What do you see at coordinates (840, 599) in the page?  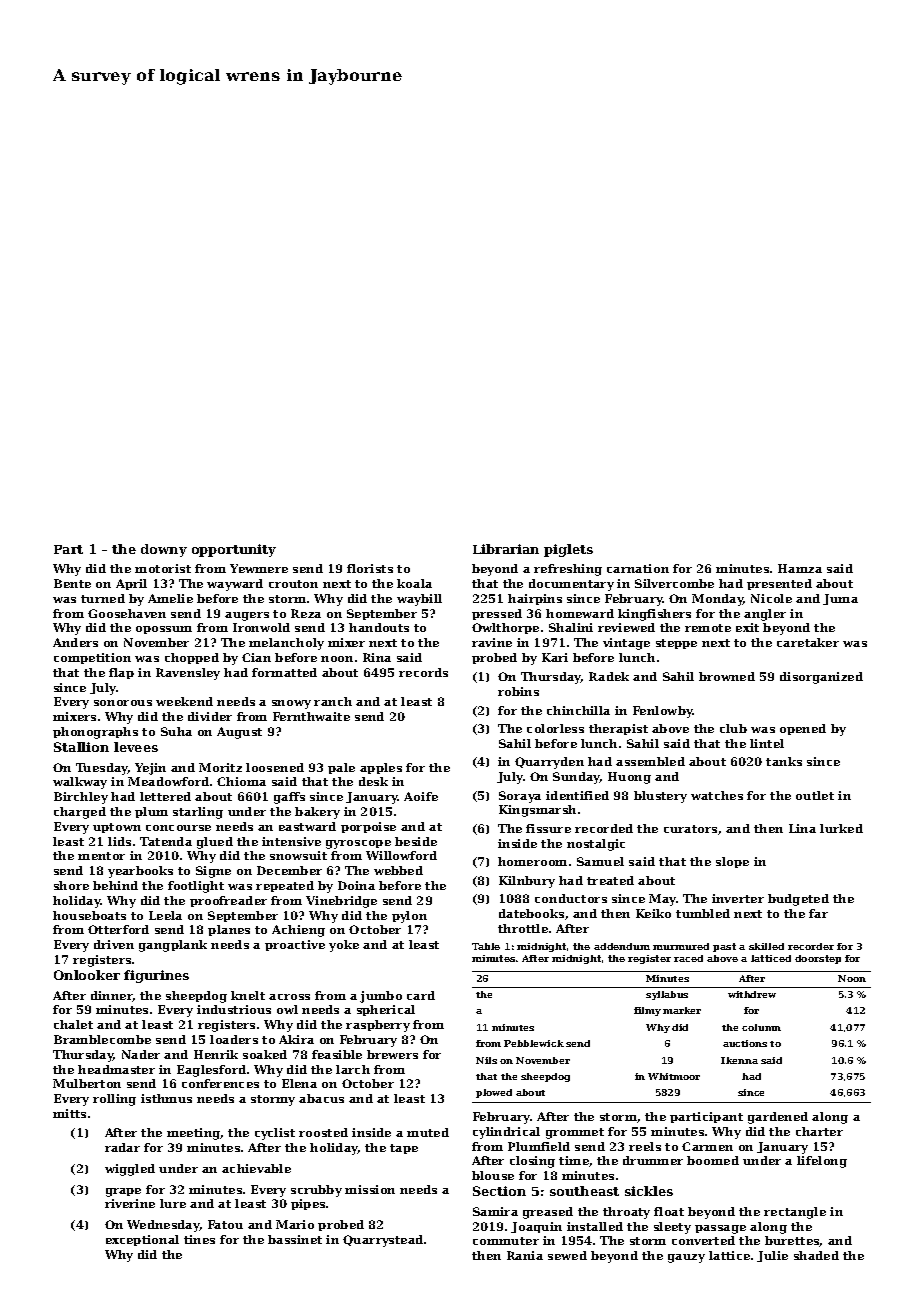 I see `Juma` at bounding box center [840, 599].
